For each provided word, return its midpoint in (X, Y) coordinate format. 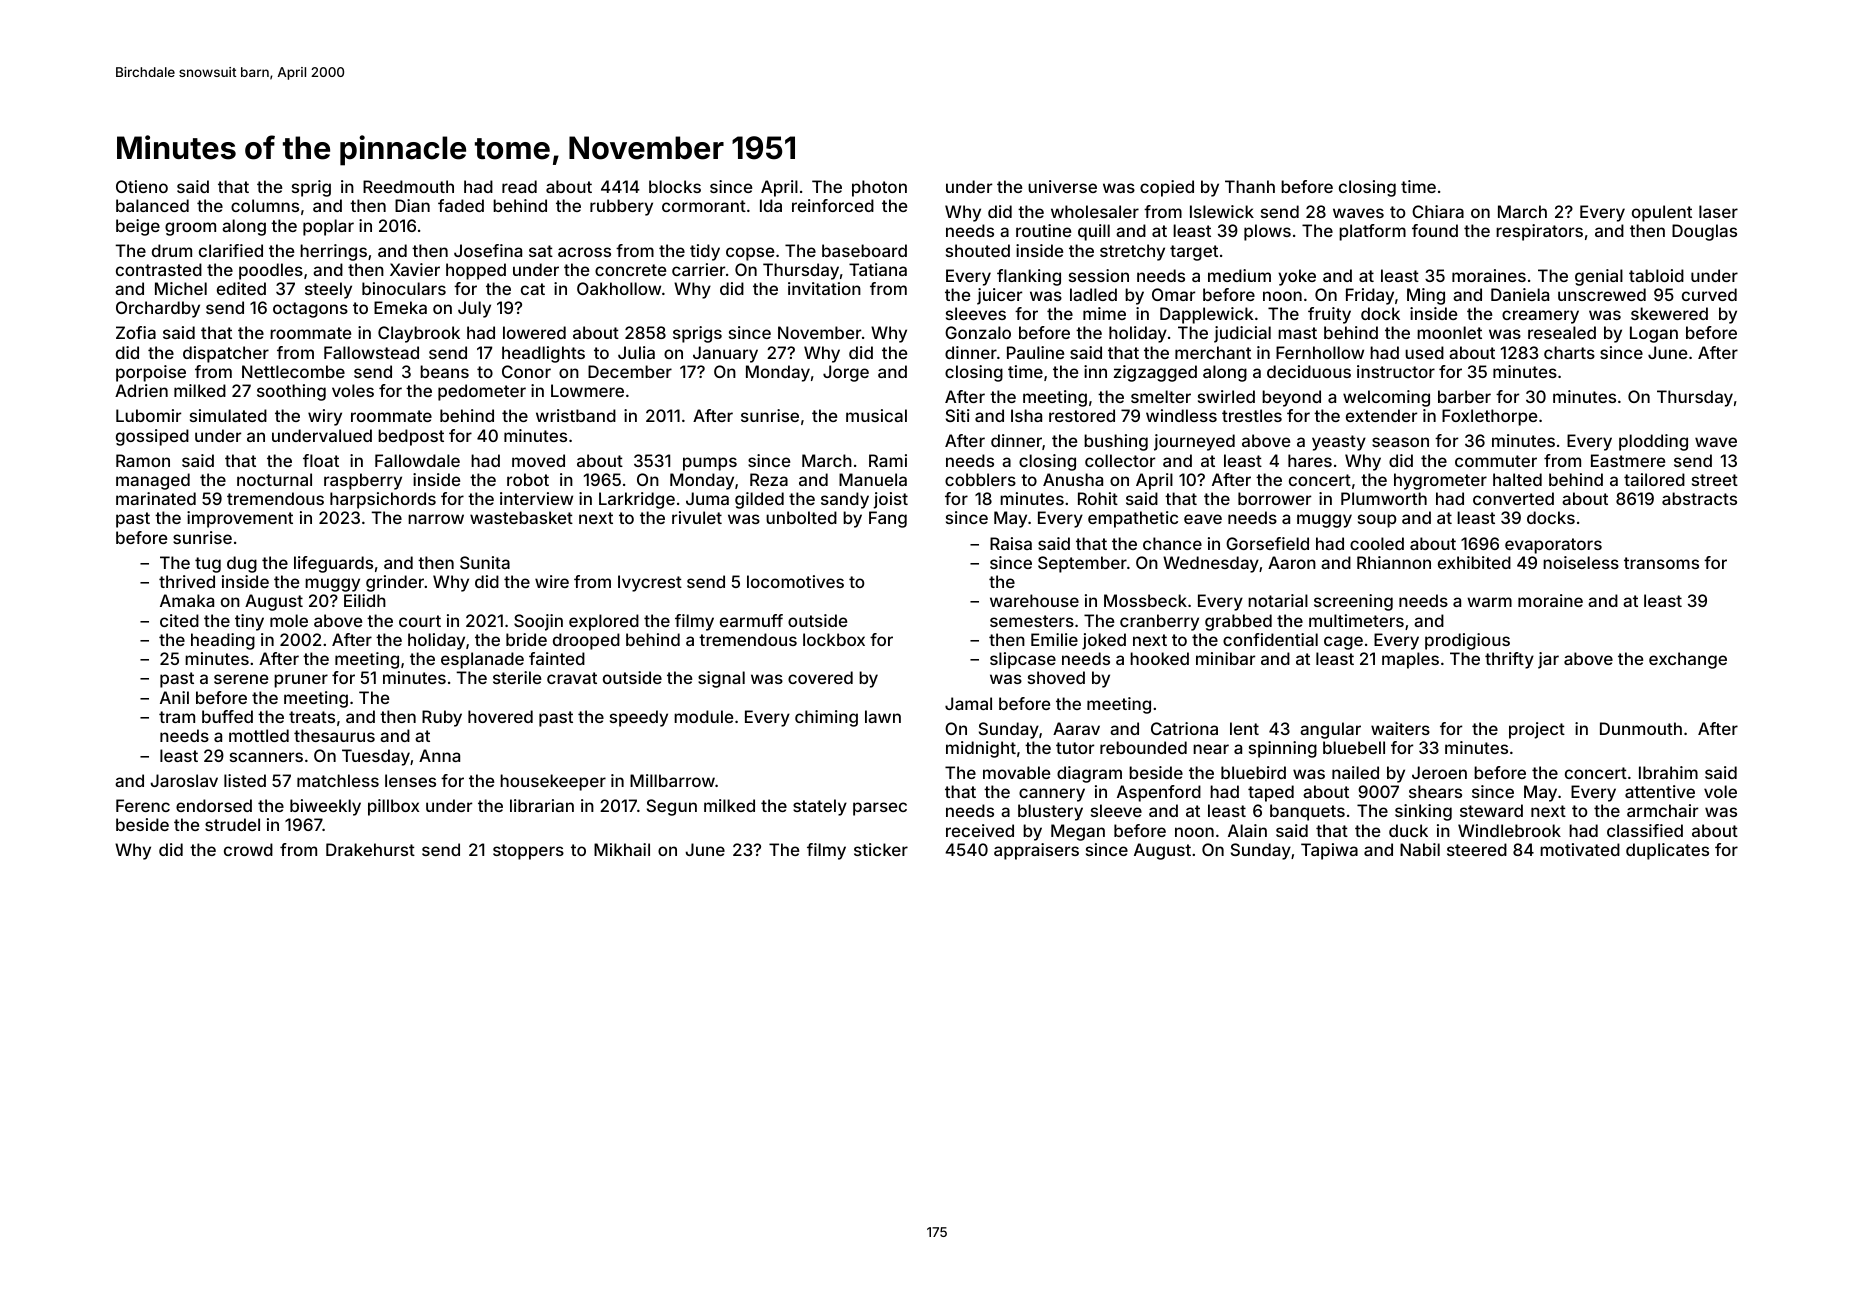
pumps (710, 464)
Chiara (1438, 211)
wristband (576, 415)
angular (1330, 730)
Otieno (142, 186)
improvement (240, 519)
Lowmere (587, 390)
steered (1477, 849)
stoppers (528, 852)
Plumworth (1384, 498)
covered (820, 677)
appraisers (1036, 851)
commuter (1496, 461)
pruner (301, 681)
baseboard (864, 250)
